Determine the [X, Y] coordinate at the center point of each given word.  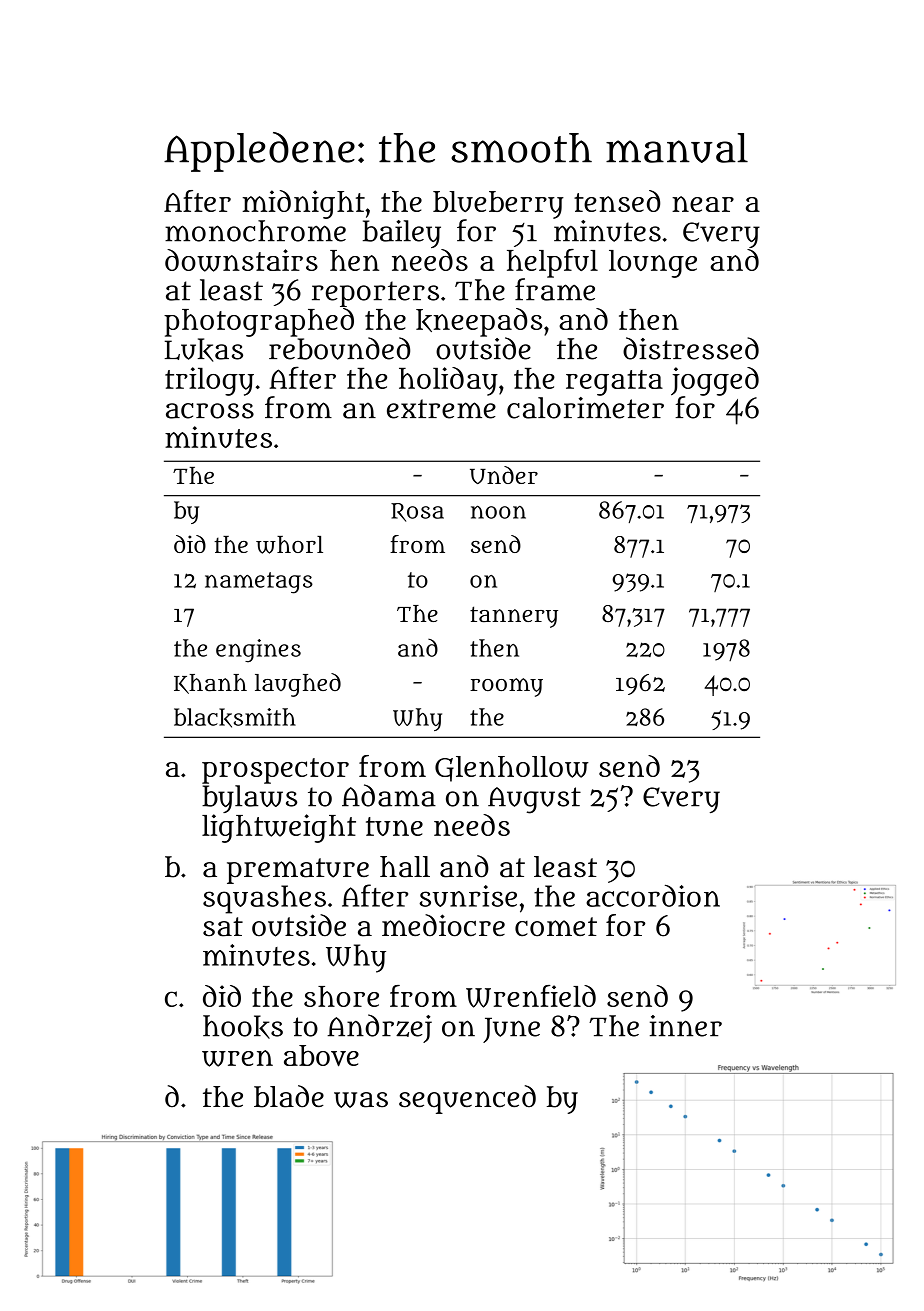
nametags [259, 583]
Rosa [417, 512]
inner [686, 1026]
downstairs [241, 260]
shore [341, 996]
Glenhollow [512, 769]
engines [258, 651]
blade [289, 1096]
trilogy [209, 381]
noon [498, 512]
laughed [298, 685]
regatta [614, 383]
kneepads [479, 322]
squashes [264, 899]
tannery [514, 617]
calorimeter [585, 408]
